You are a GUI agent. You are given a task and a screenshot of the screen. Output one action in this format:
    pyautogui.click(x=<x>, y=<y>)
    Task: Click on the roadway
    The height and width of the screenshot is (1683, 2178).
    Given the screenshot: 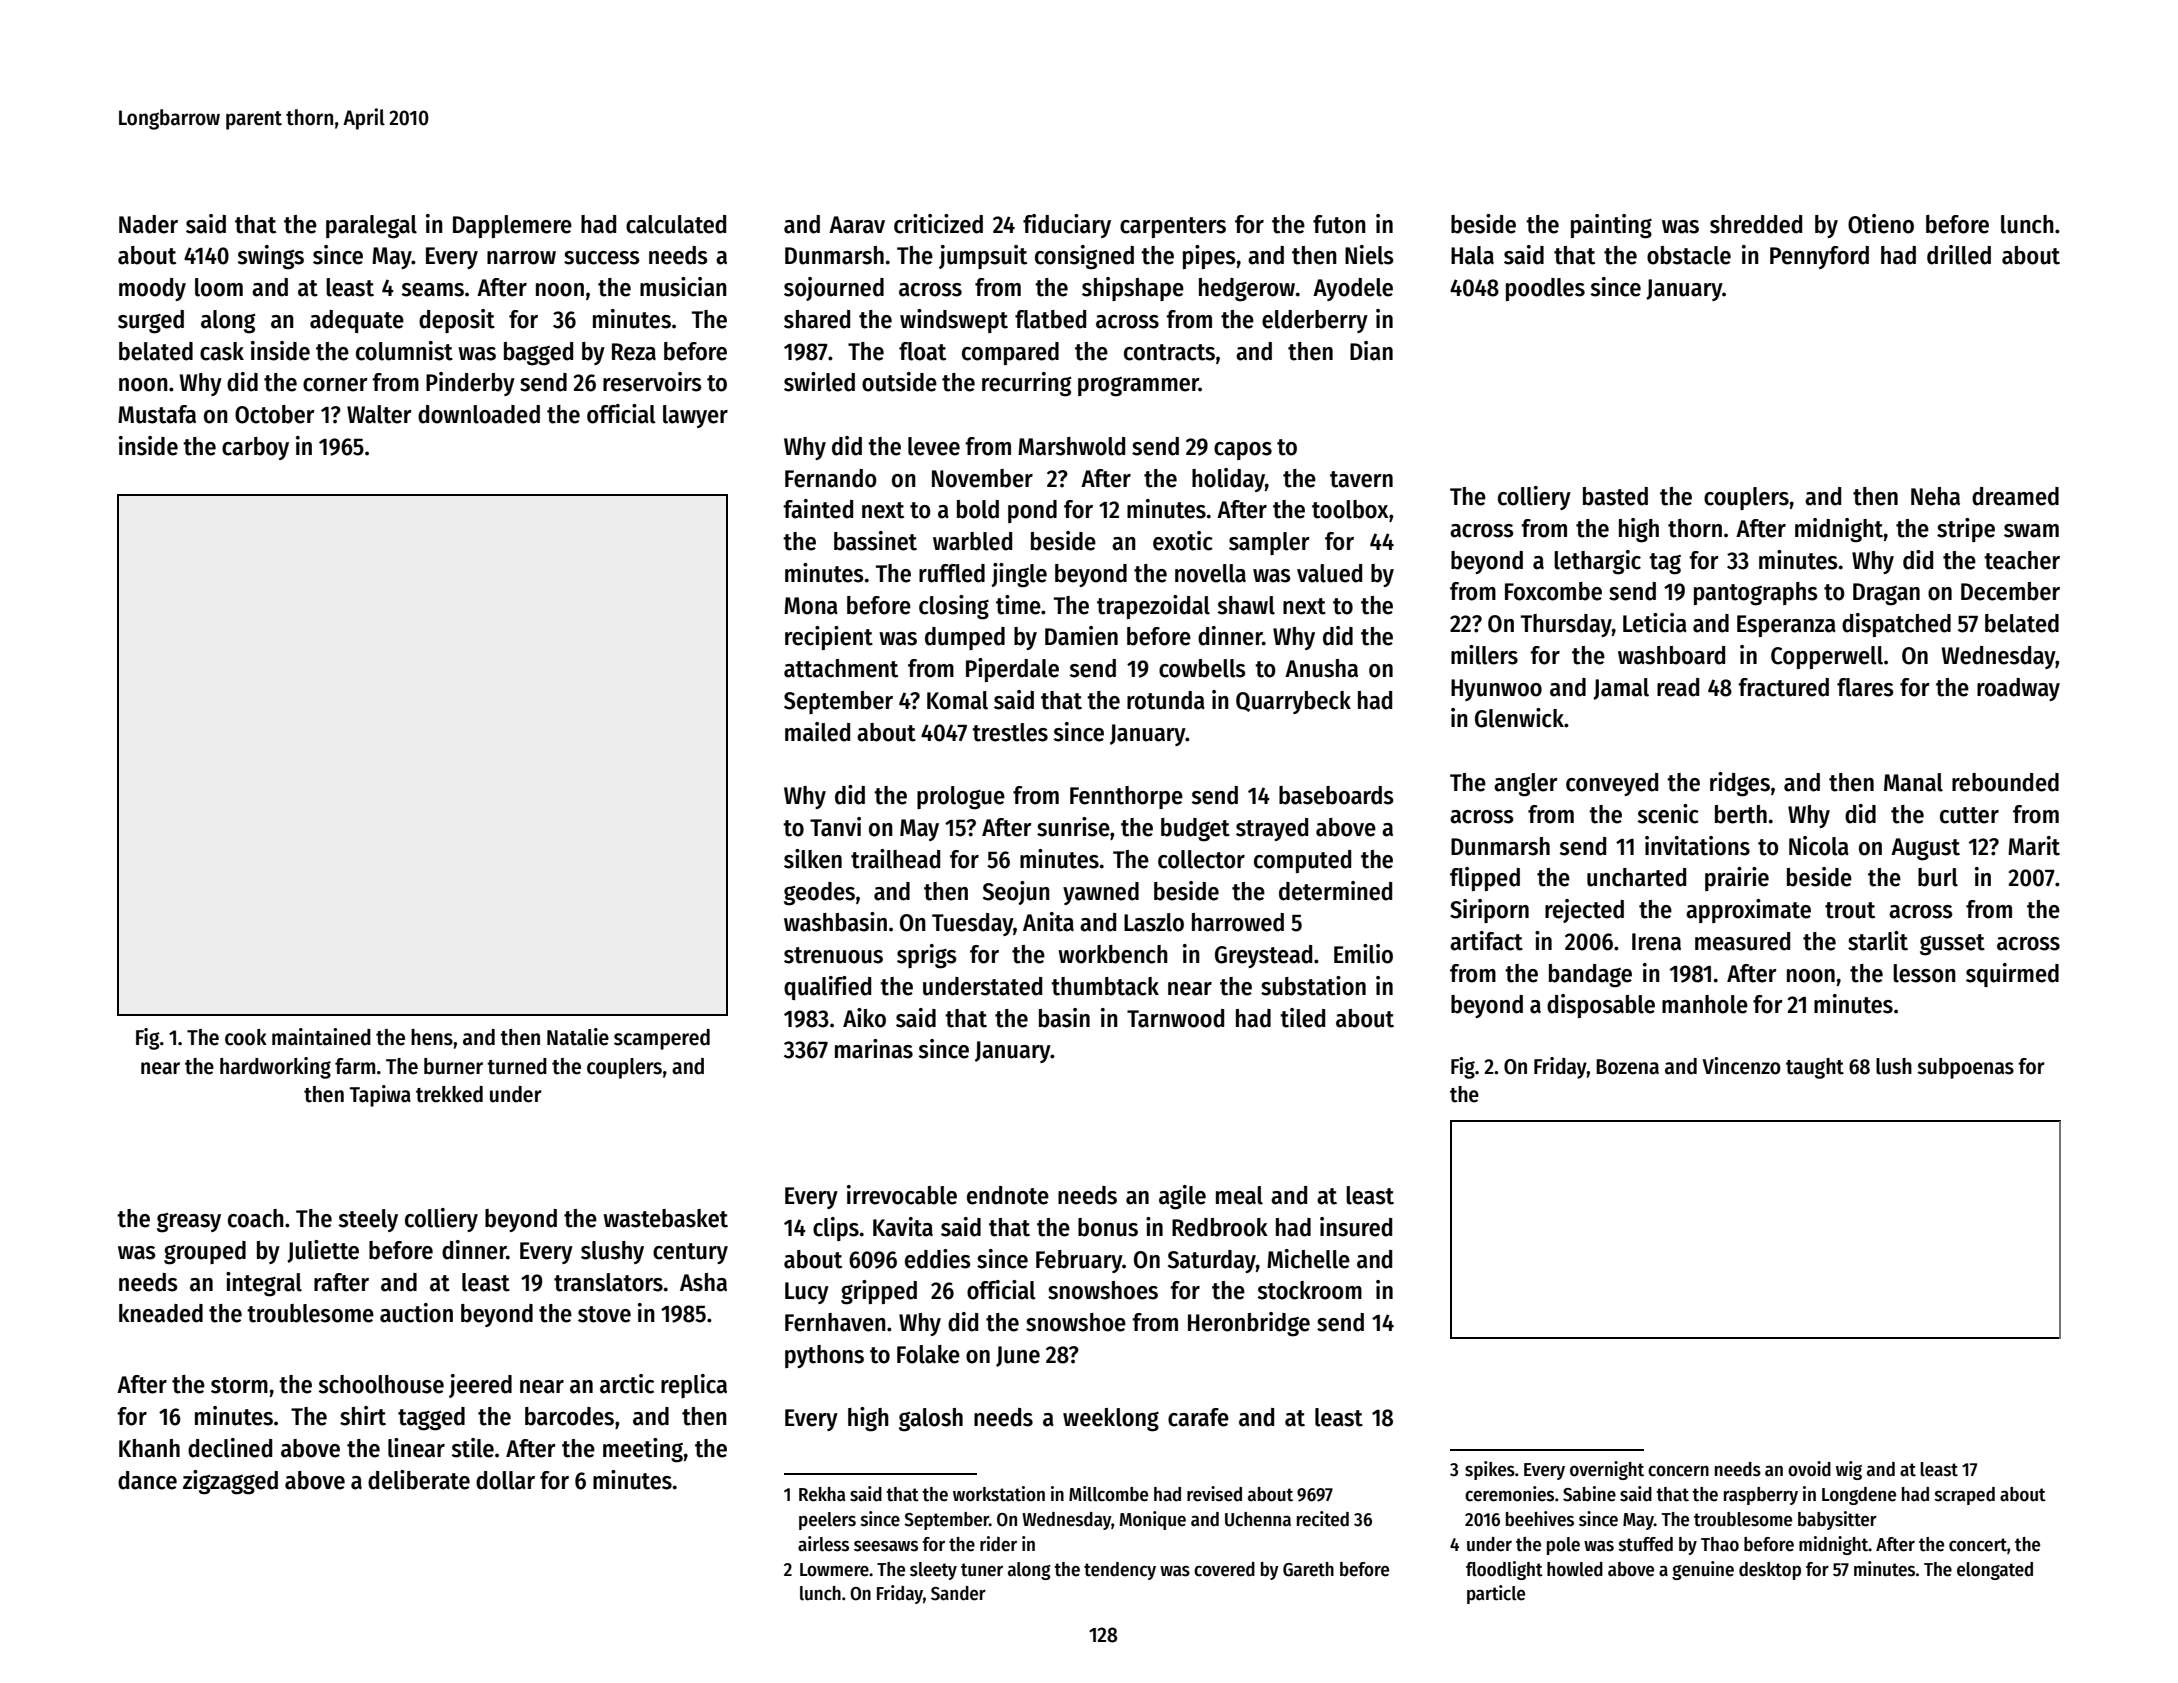 What is the action you would take?
    pyautogui.click(x=2018, y=689)
